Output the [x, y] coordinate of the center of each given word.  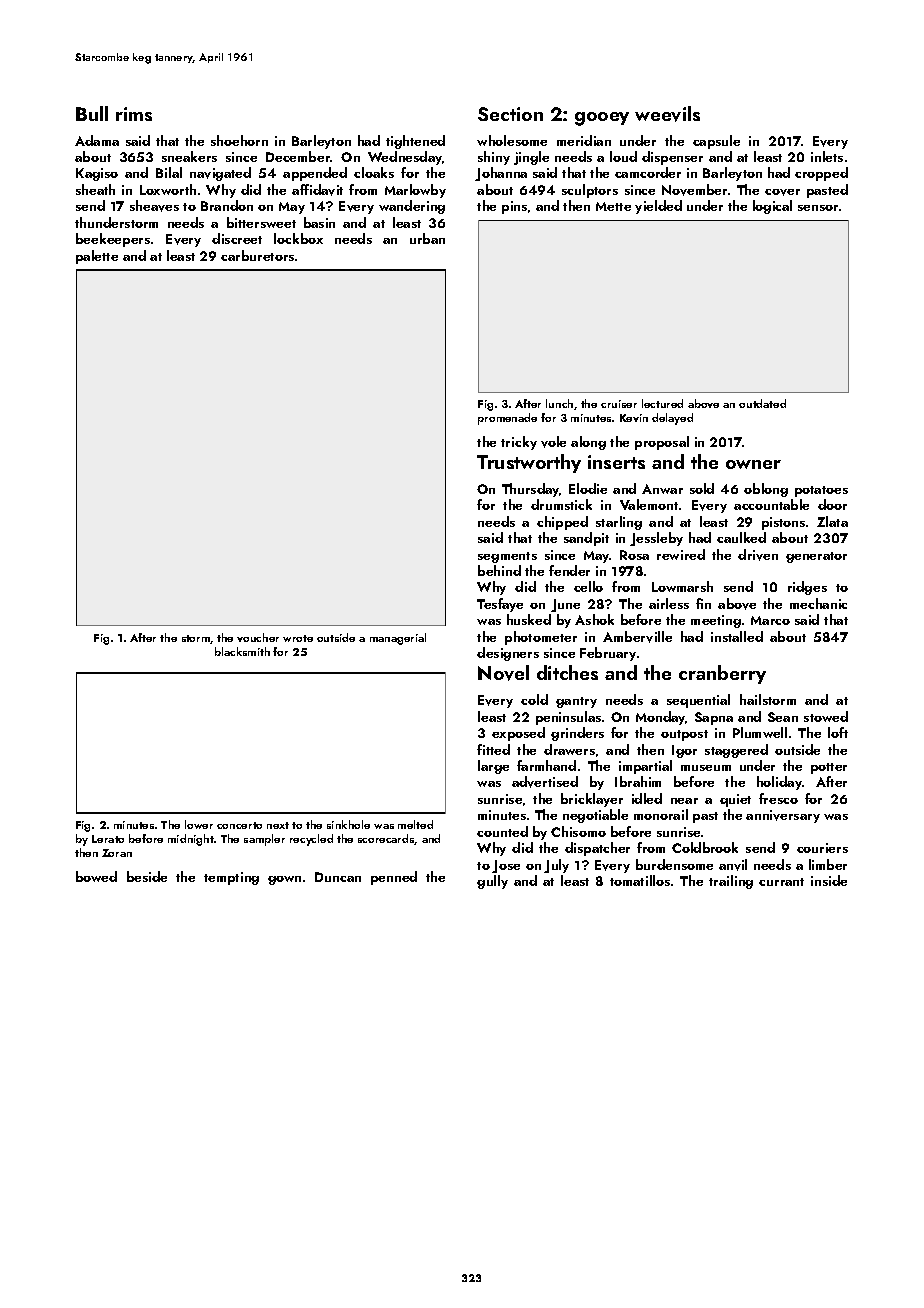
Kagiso [97, 174]
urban [427, 238]
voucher [258, 637]
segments [507, 557]
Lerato [108, 839]
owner [753, 464]
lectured [662, 403]
